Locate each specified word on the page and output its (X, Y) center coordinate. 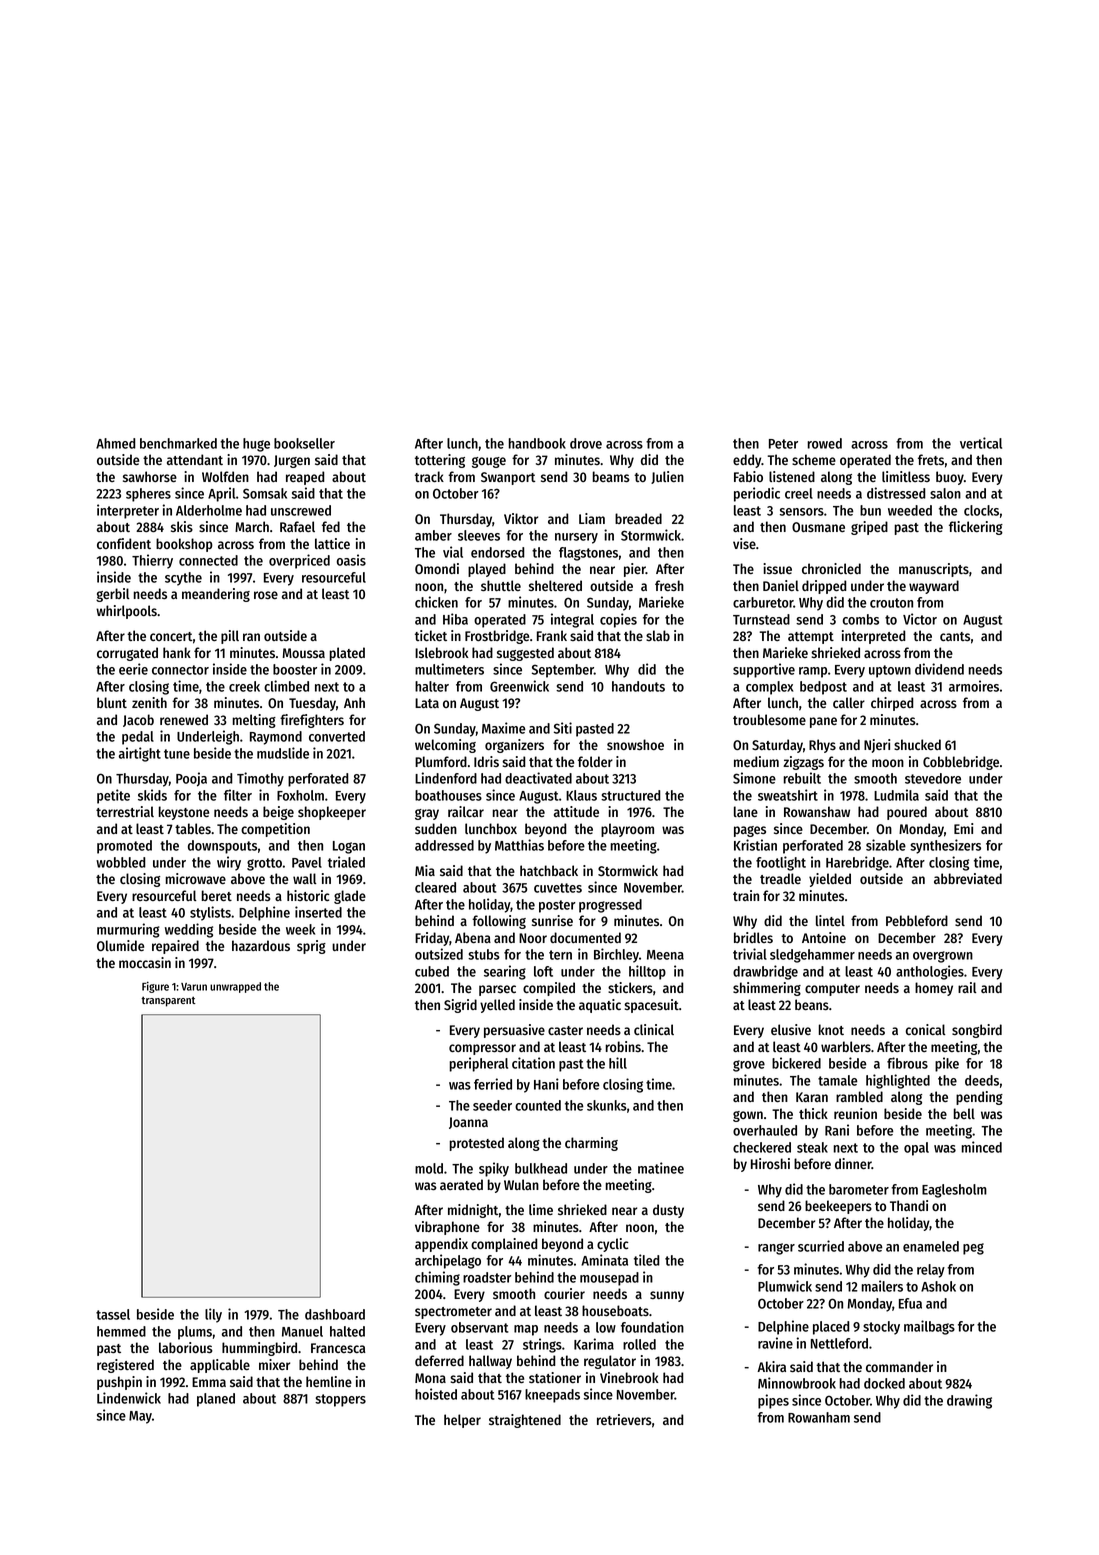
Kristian (755, 845)
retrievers (624, 1419)
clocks (981, 510)
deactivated (538, 778)
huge (256, 445)
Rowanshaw (817, 811)
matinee (661, 1168)
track (429, 476)
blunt (112, 702)
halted (347, 1331)
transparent (168, 1001)
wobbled (121, 862)
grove (749, 1066)
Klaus (581, 795)
